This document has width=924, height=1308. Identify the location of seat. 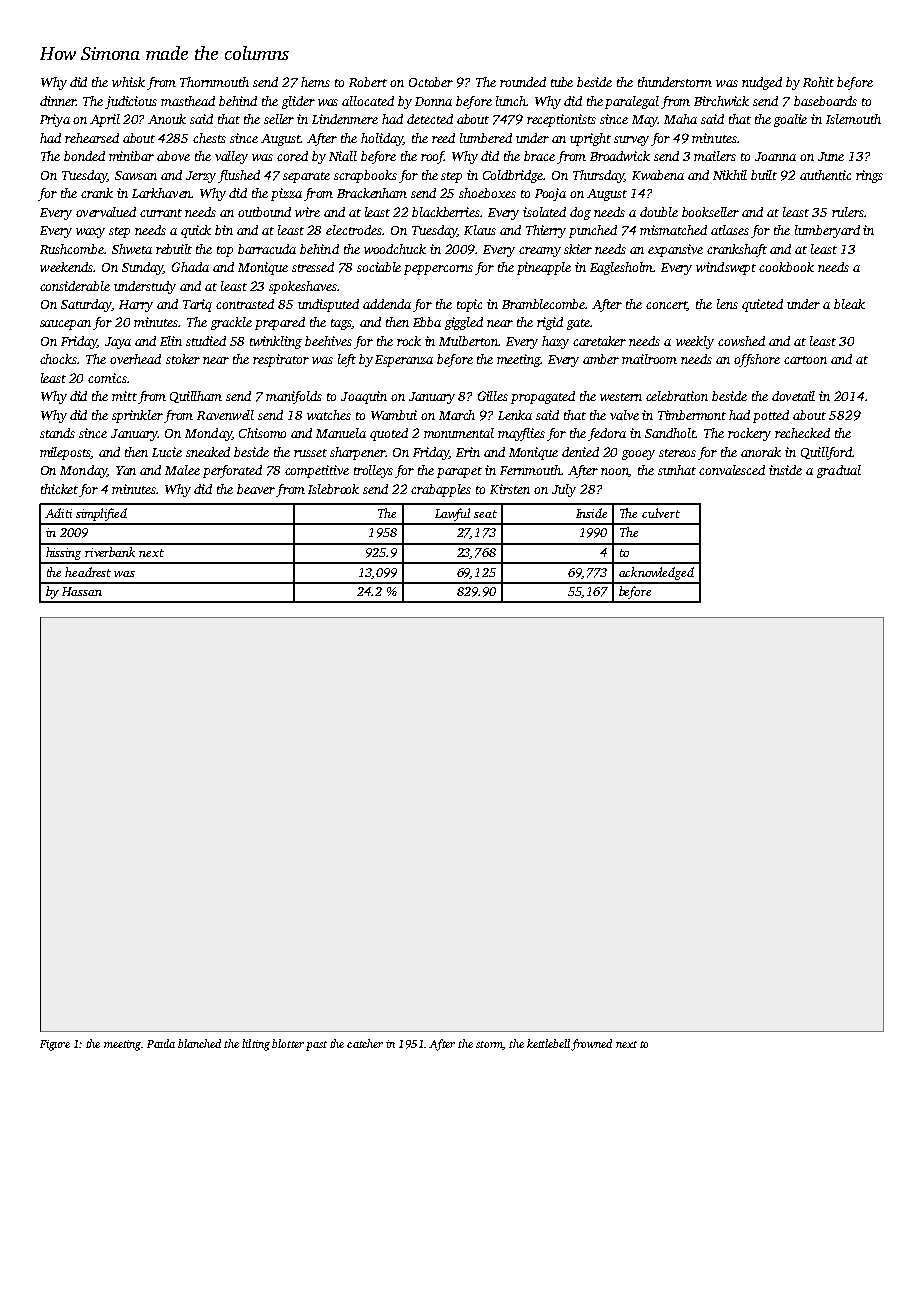
(485, 514).
